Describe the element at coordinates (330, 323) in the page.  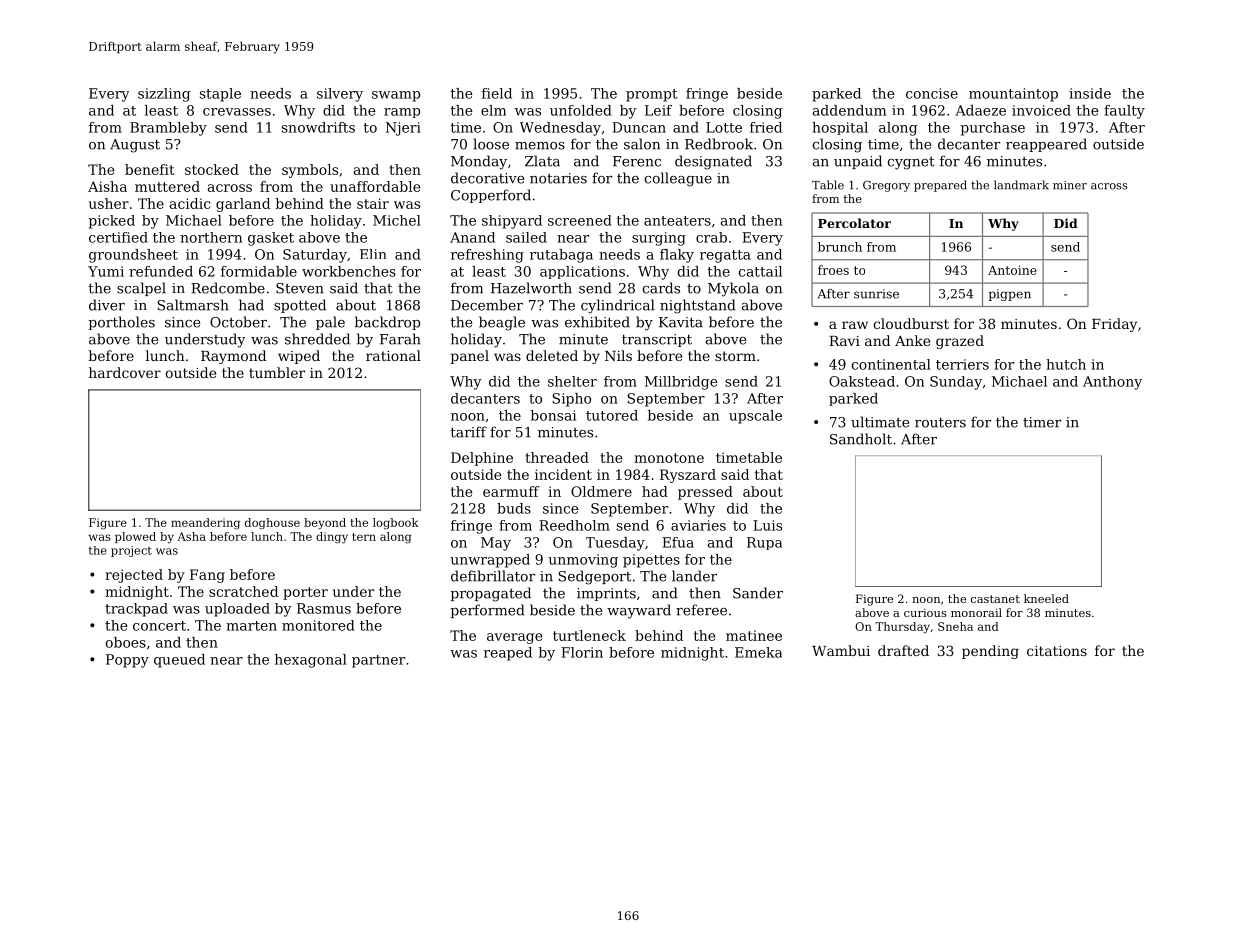
I see `pale` at that location.
